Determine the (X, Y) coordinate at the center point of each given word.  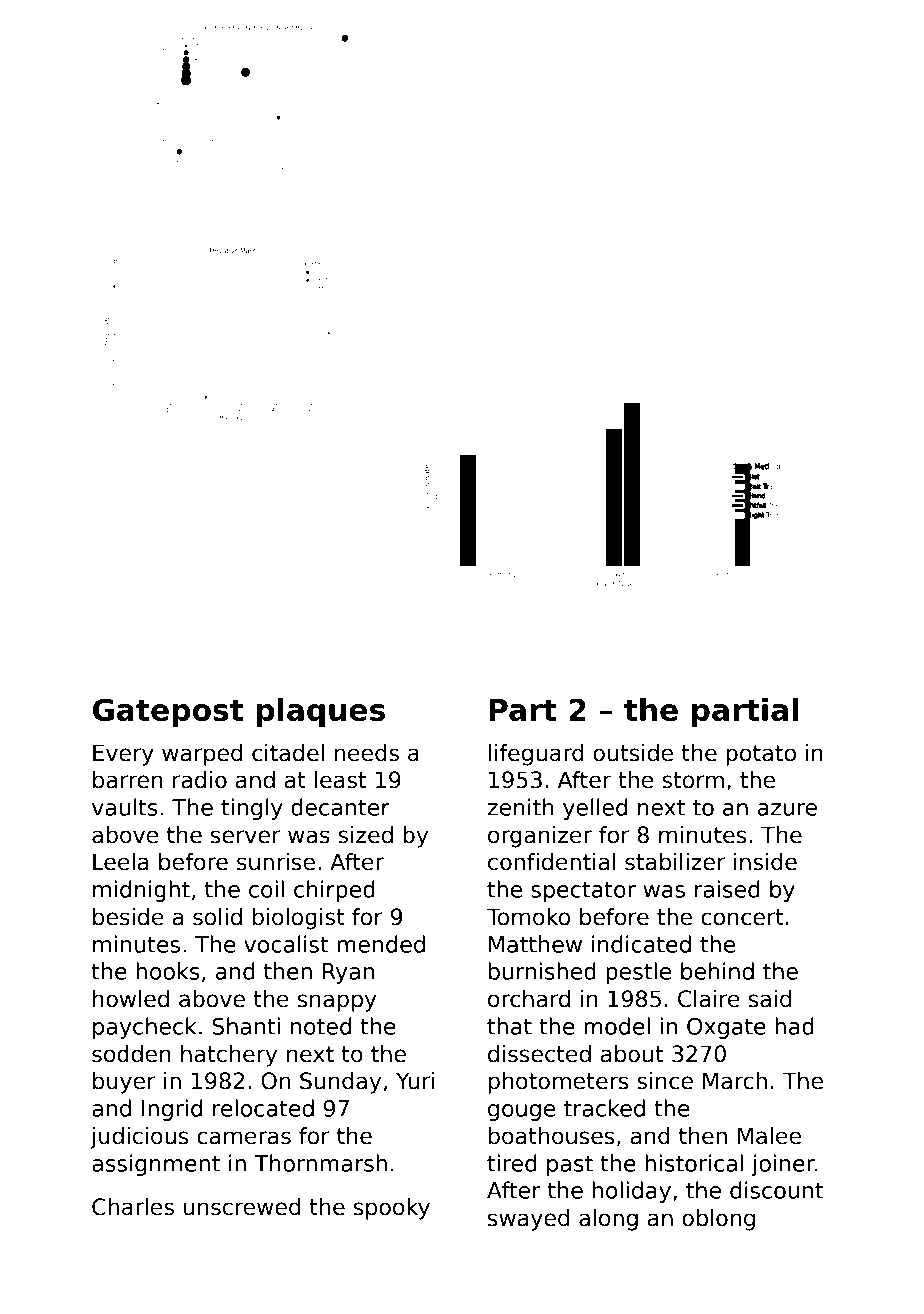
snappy (337, 1003)
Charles (133, 1207)
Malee (769, 1136)
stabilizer (675, 862)
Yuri (415, 1081)
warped (202, 755)
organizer (540, 837)
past (570, 1166)
